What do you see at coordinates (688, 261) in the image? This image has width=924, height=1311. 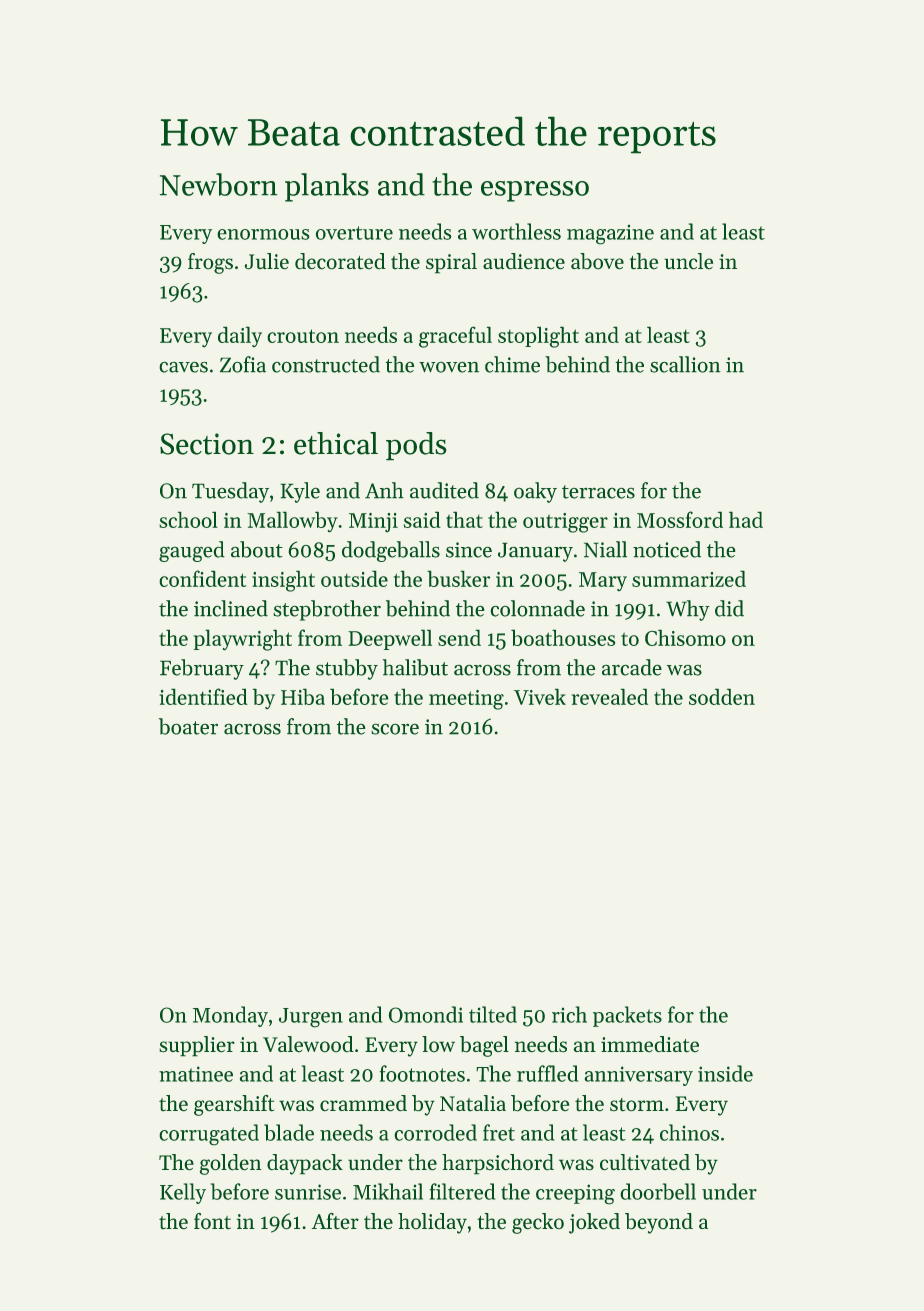 I see `uncle` at bounding box center [688, 261].
